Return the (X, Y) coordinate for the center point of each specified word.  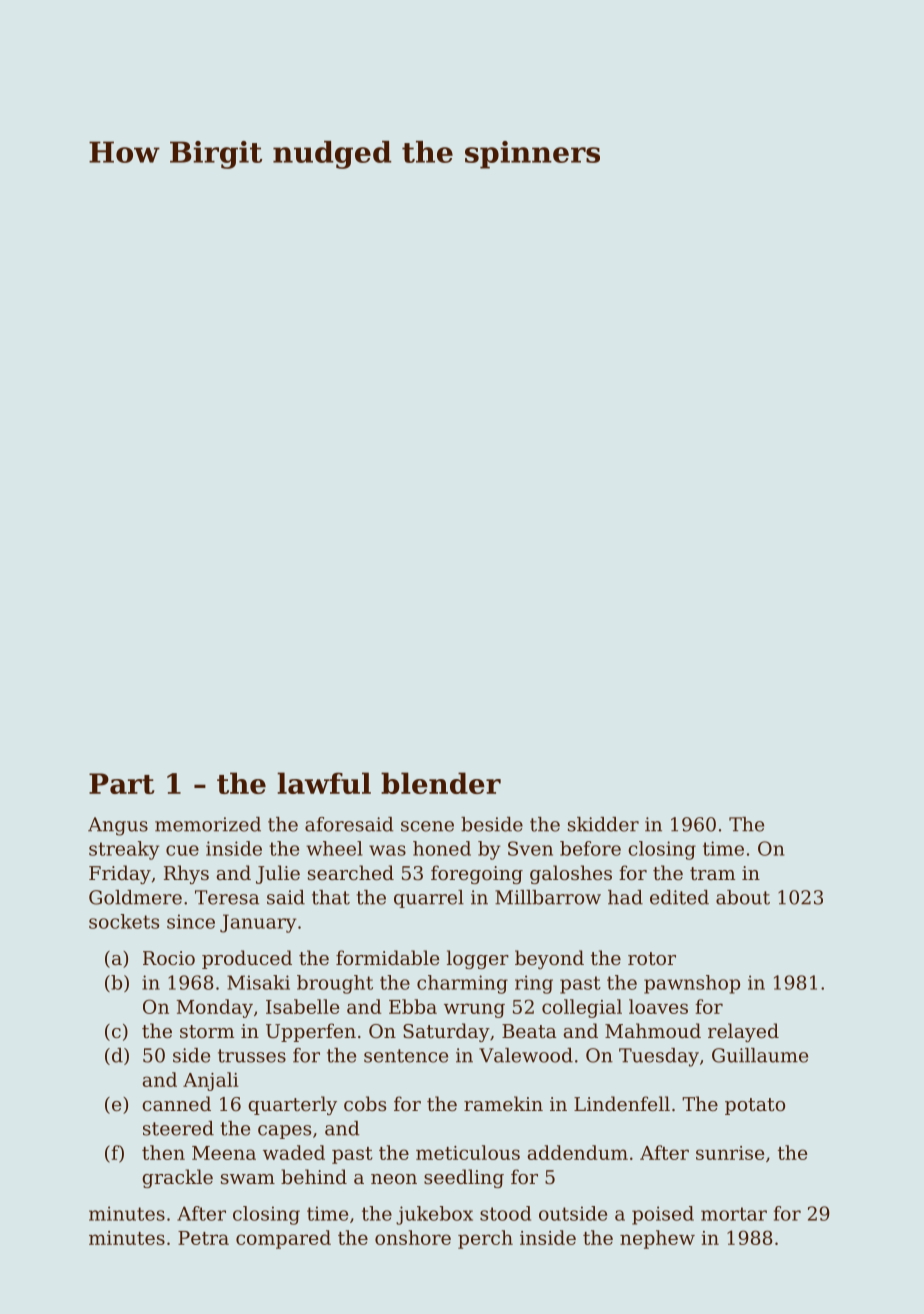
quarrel (429, 899)
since (191, 921)
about (743, 897)
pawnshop (692, 984)
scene (427, 826)
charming (462, 984)
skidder (603, 824)
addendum (577, 1152)
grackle (177, 1178)
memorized (208, 824)
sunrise (730, 1153)
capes (284, 1132)
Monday (214, 1008)
